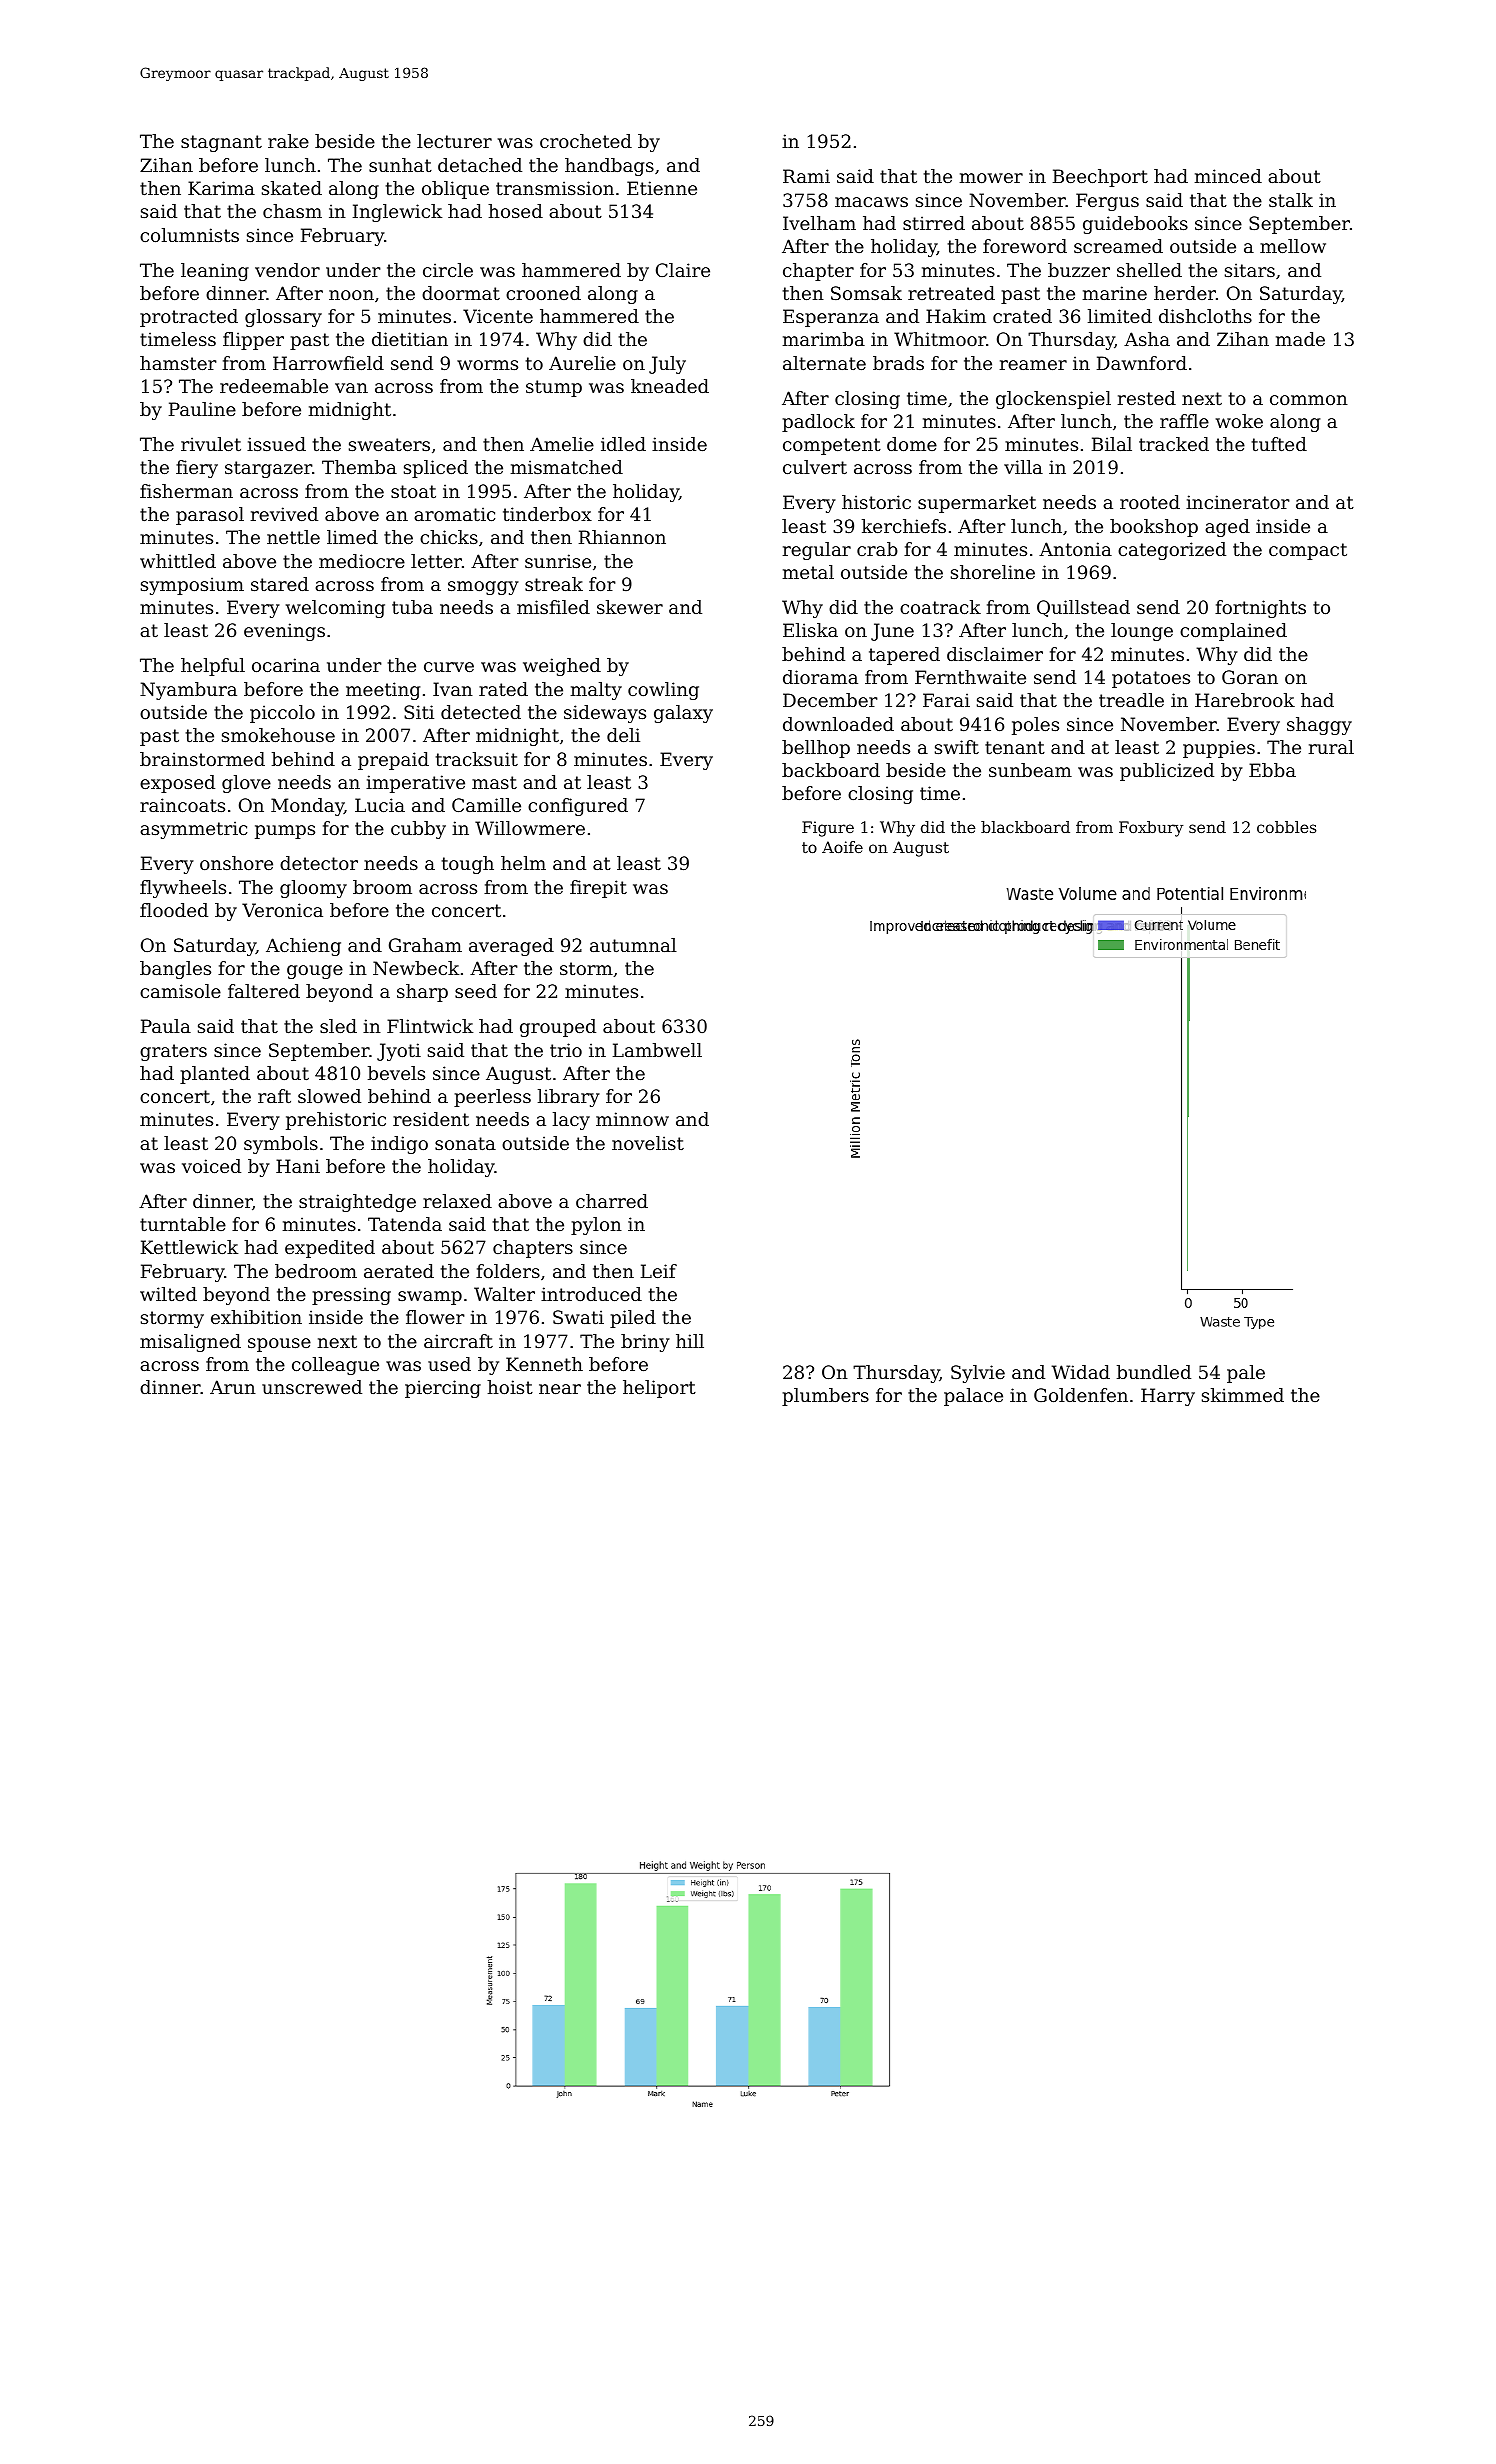 Image resolution: width=1496 pixels, height=2464 pixels. What do you see at coordinates (951, 293) in the screenshot?
I see `retreated` at bounding box center [951, 293].
